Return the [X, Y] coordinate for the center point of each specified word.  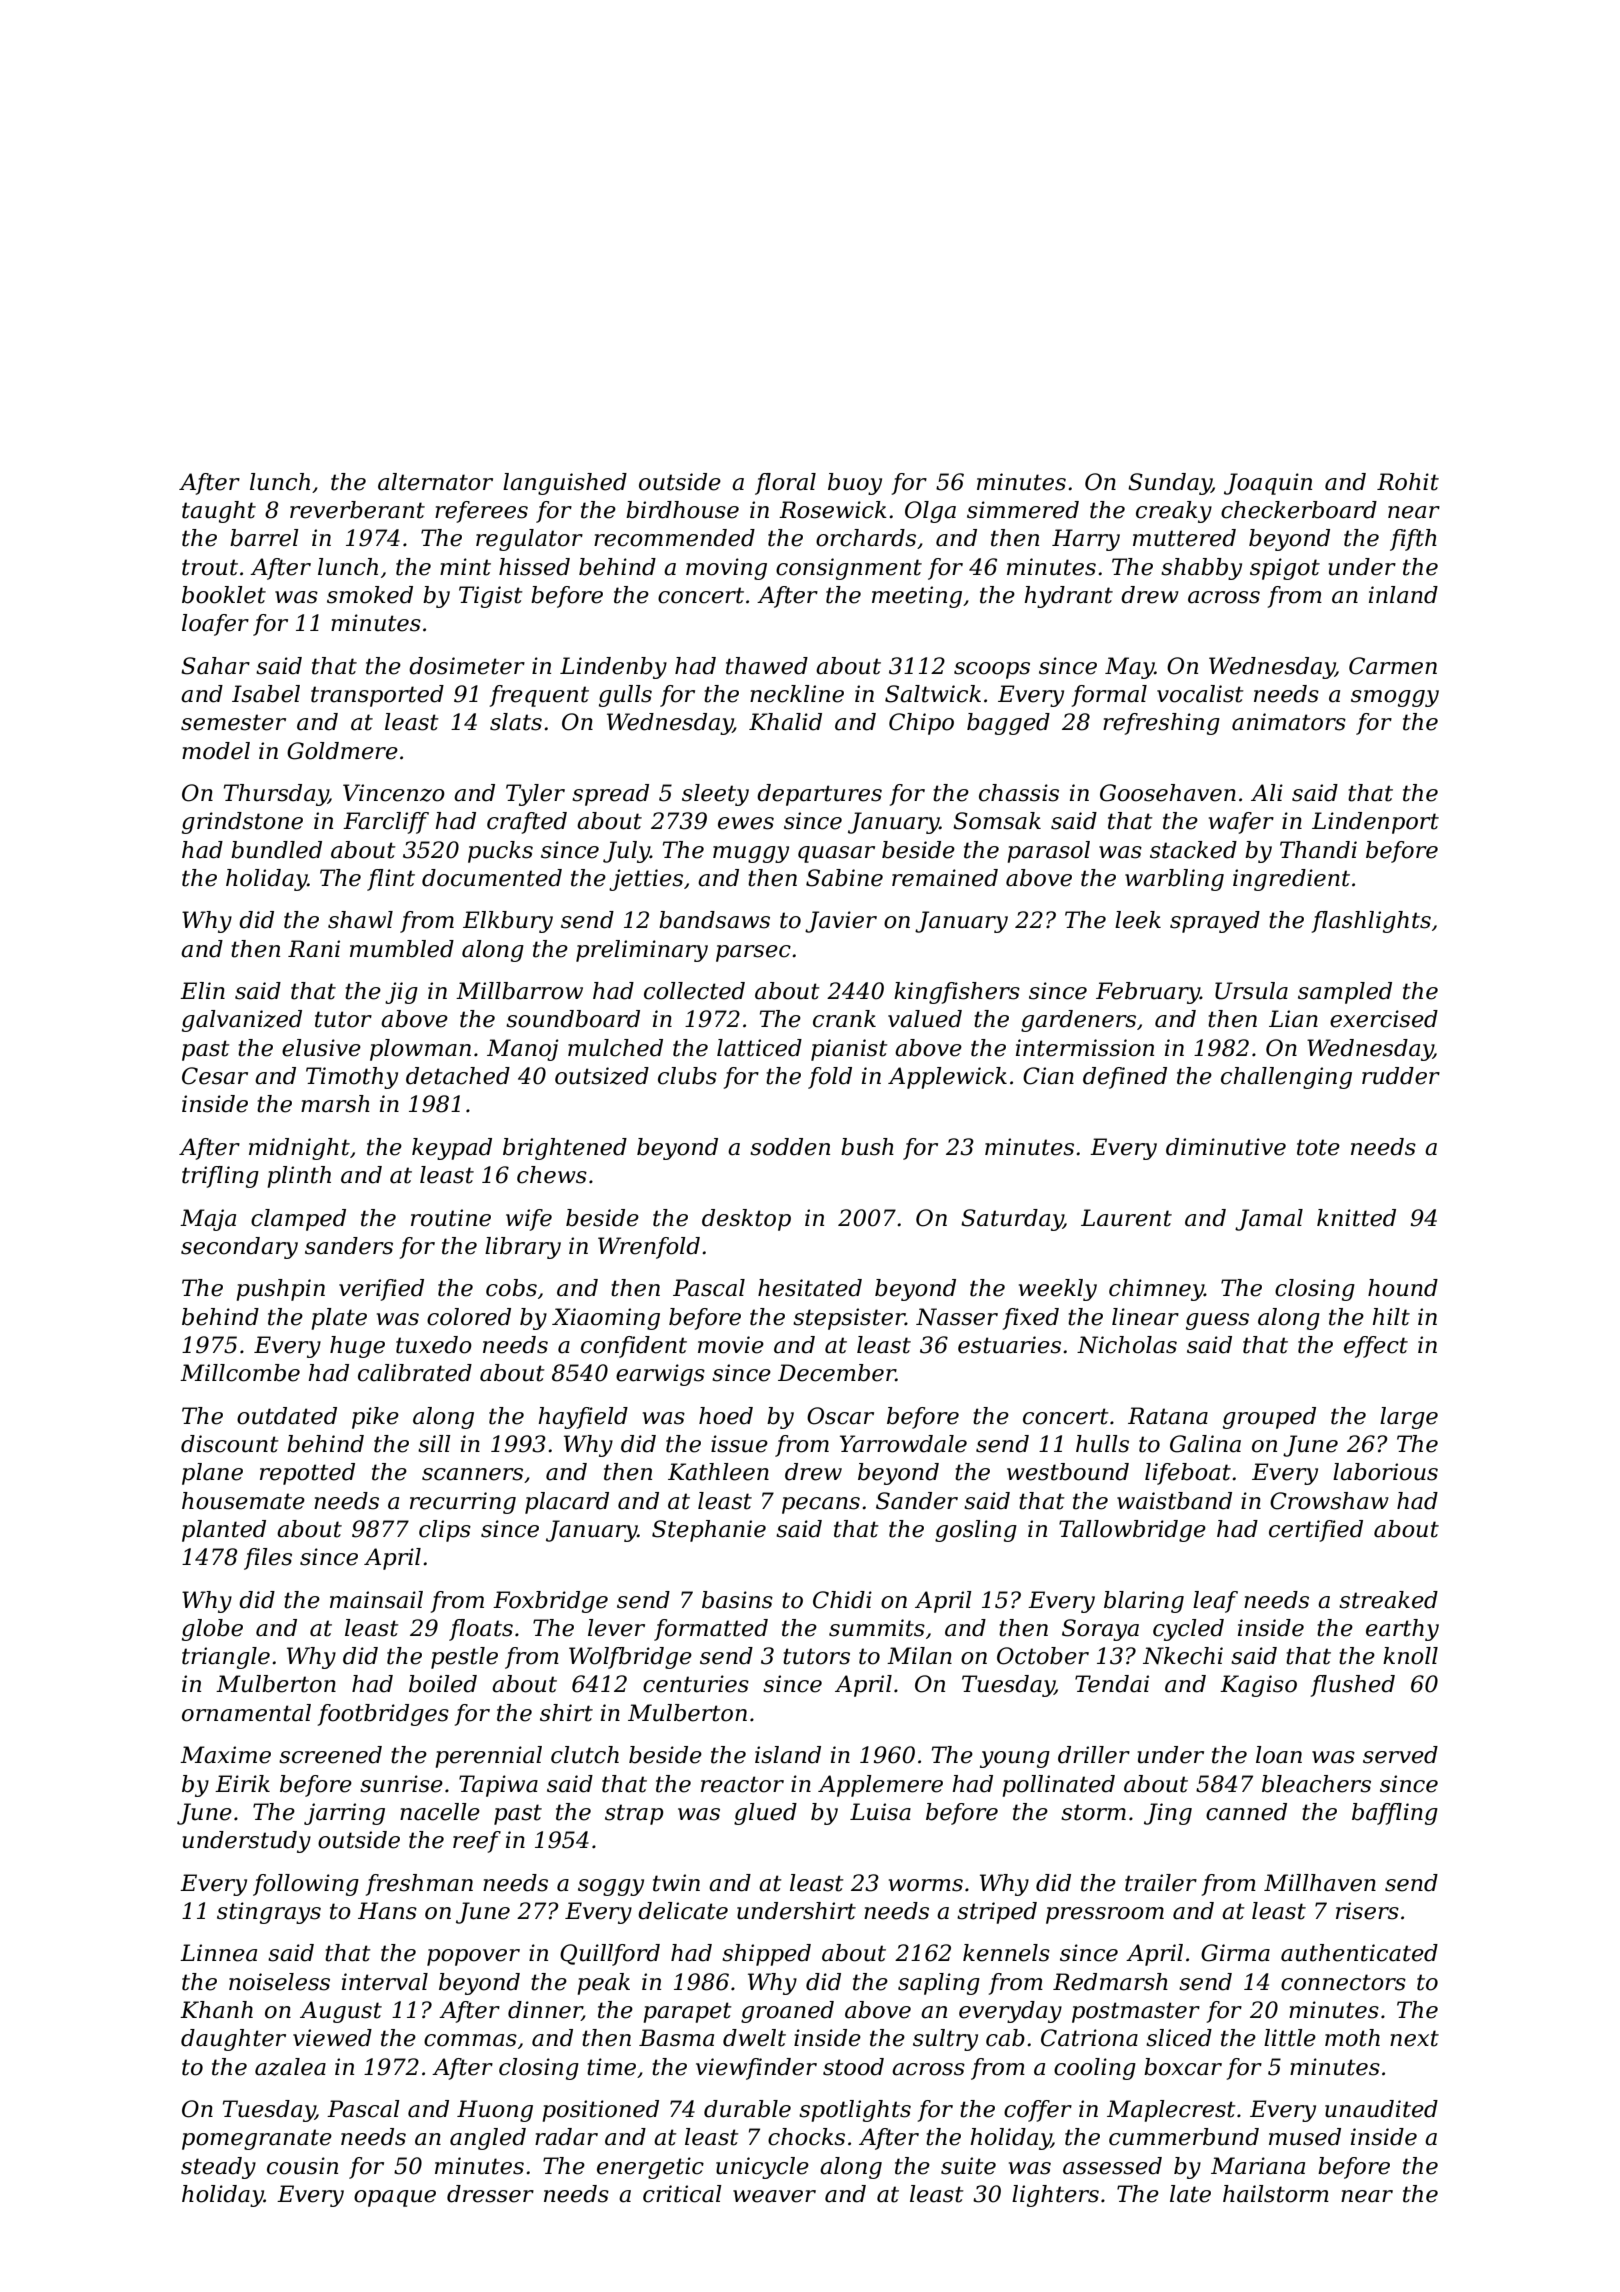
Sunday [1170, 484]
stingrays [269, 1913]
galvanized [242, 1021]
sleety [715, 795]
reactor [742, 1784]
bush [867, 1147]
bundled [276, 850]
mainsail [376, 1600]
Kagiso [1258, 1686]
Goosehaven [1168, 793]
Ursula [1251, 991]
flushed [1352, 1686]
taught [219, 512]
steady [218, 2168]
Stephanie [709, 1531]
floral [785, 484]
